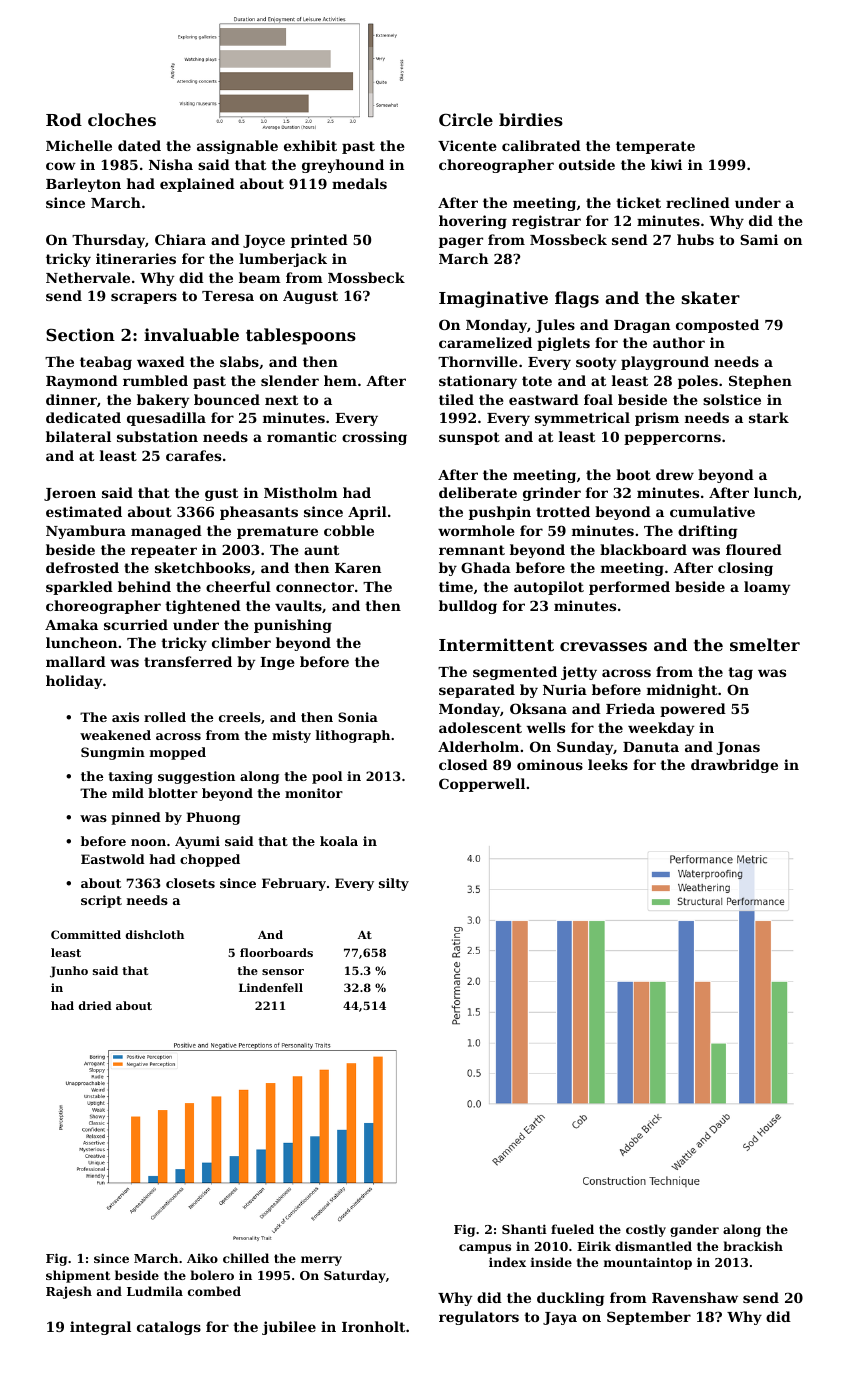  What do you see at coordinates (202, 1258) in the screenshot?
I see `Aiko` at bounding box center [202, 1258].
